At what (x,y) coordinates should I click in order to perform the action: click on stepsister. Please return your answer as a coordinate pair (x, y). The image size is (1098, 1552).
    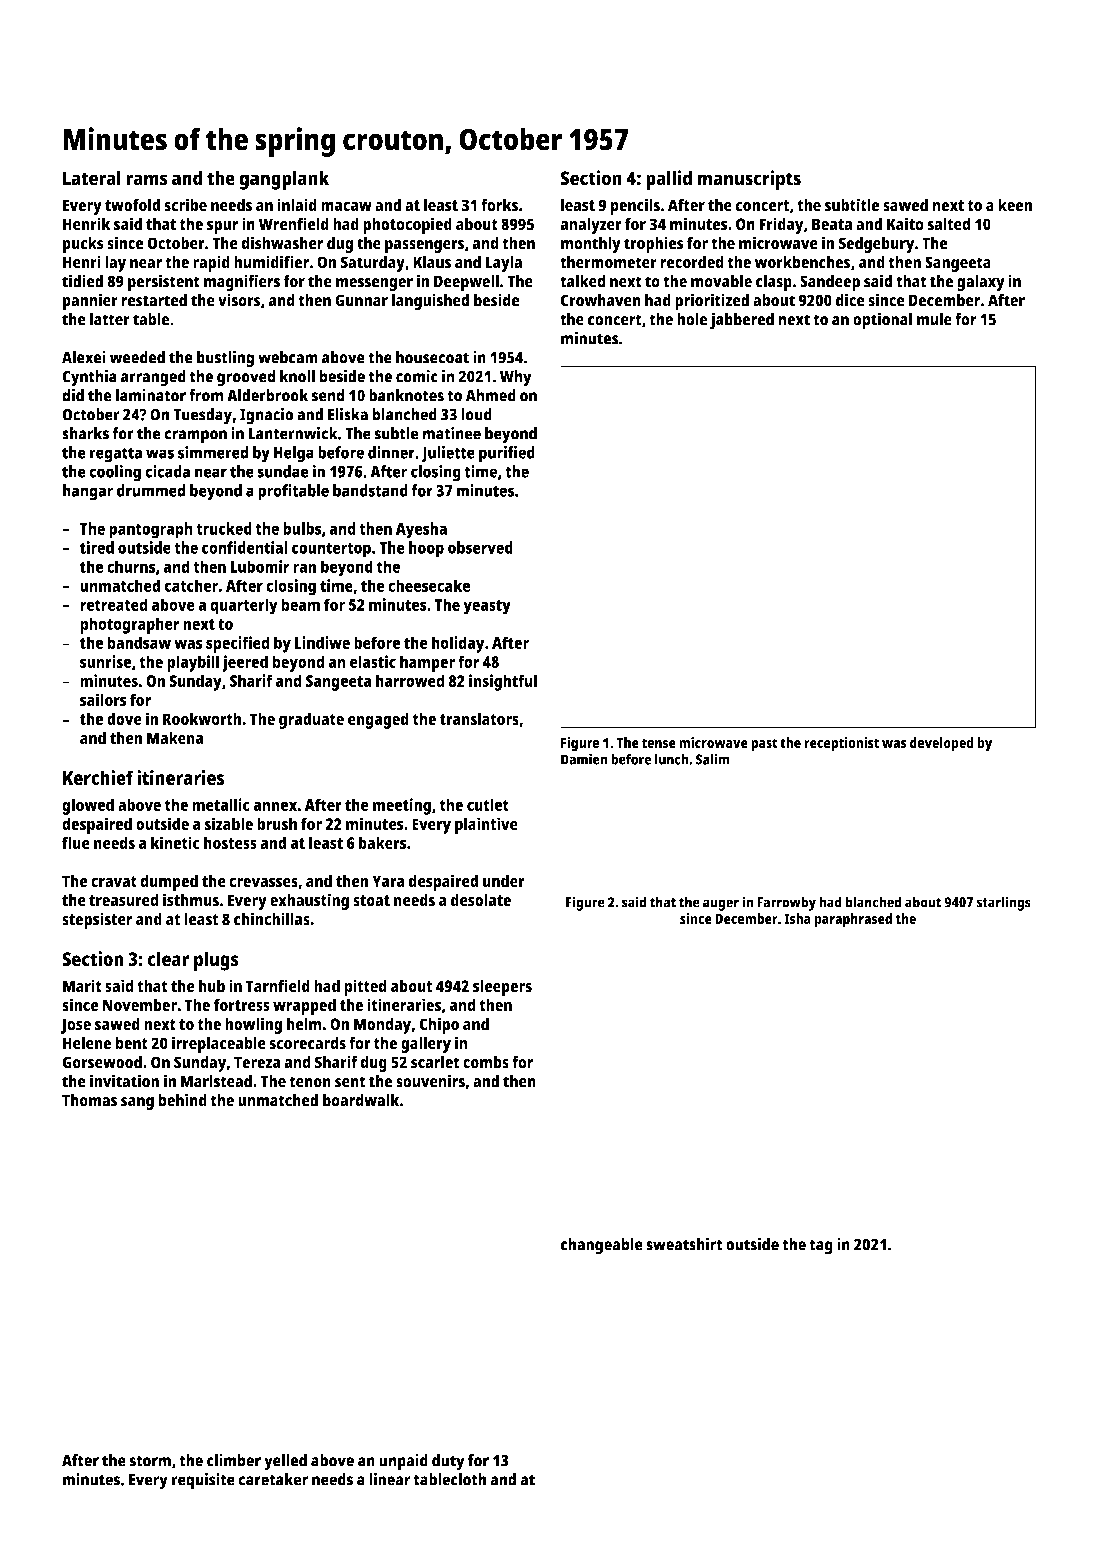
    Looking at the image, I should click on (97, 920).
